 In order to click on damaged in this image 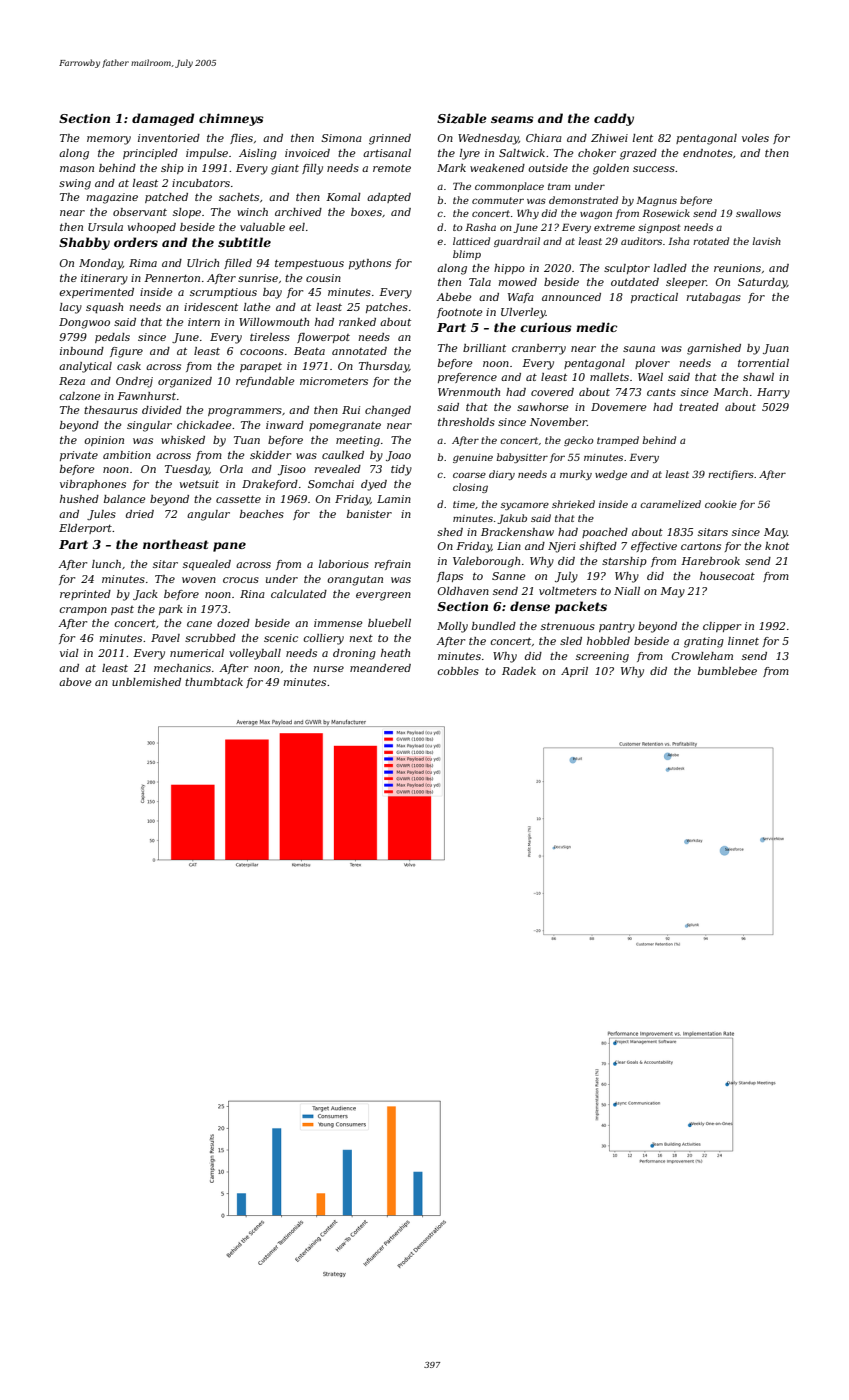, I will do `click(163, 119)`.
